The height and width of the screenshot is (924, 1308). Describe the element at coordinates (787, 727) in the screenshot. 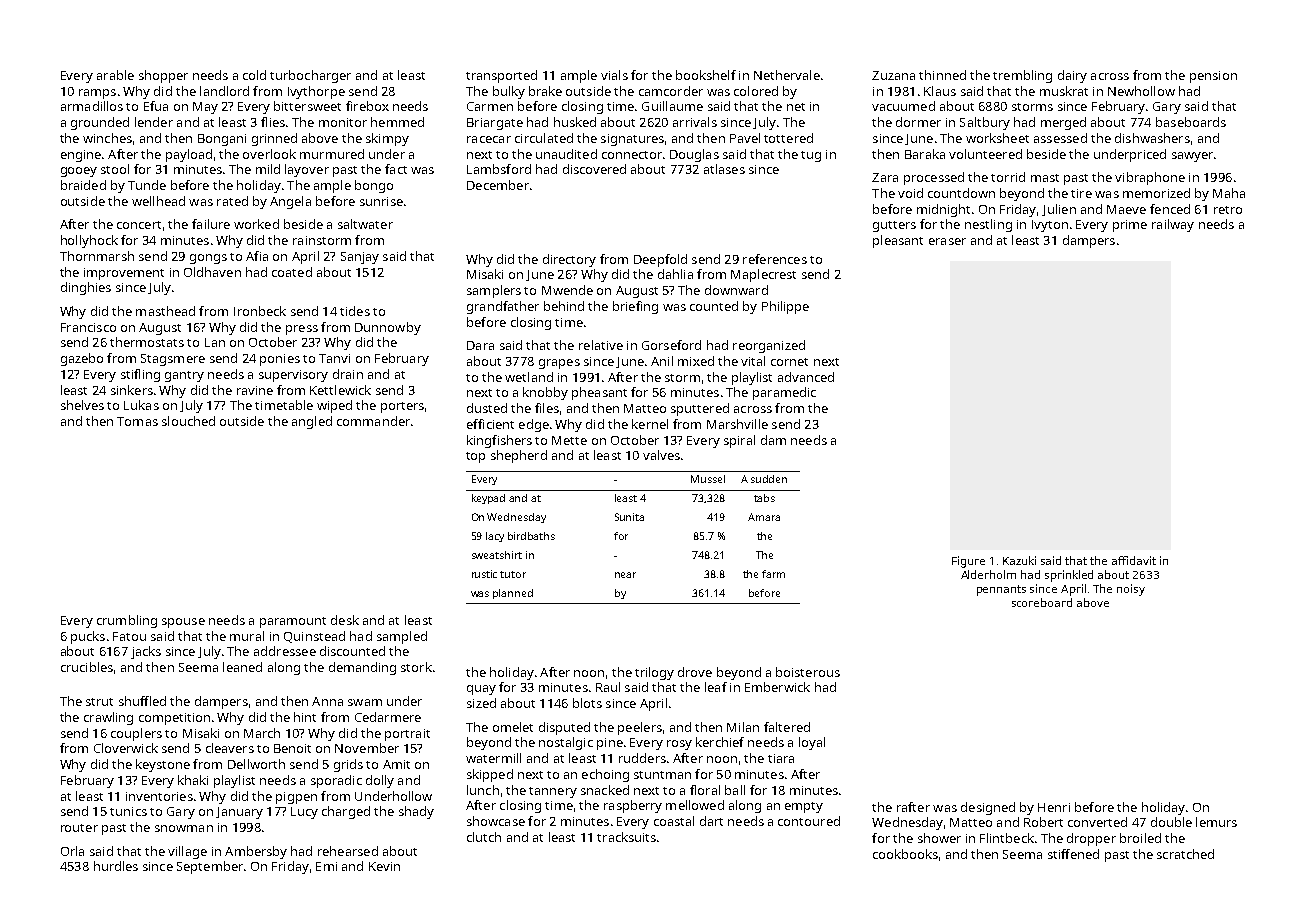

I see `faltered` at that location.
